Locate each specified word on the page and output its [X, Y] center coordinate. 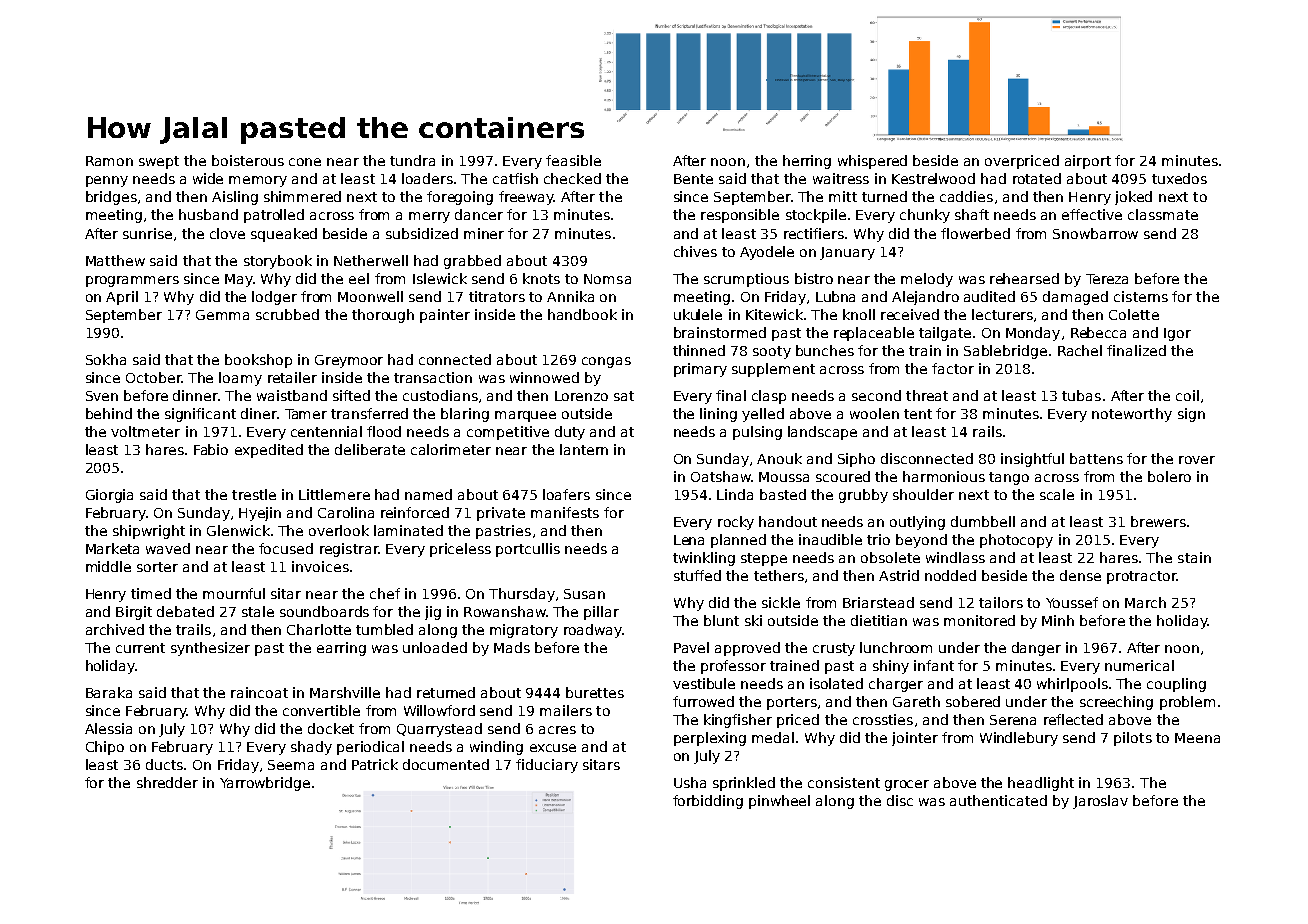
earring [341, 649]
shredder [167, 782]
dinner [195, 395]
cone [305, 162]
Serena [1013, 720]
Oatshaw [721, 476]
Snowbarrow [1095, 233]
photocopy [1016, 541]
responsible [740, 216]
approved [747, 649]
